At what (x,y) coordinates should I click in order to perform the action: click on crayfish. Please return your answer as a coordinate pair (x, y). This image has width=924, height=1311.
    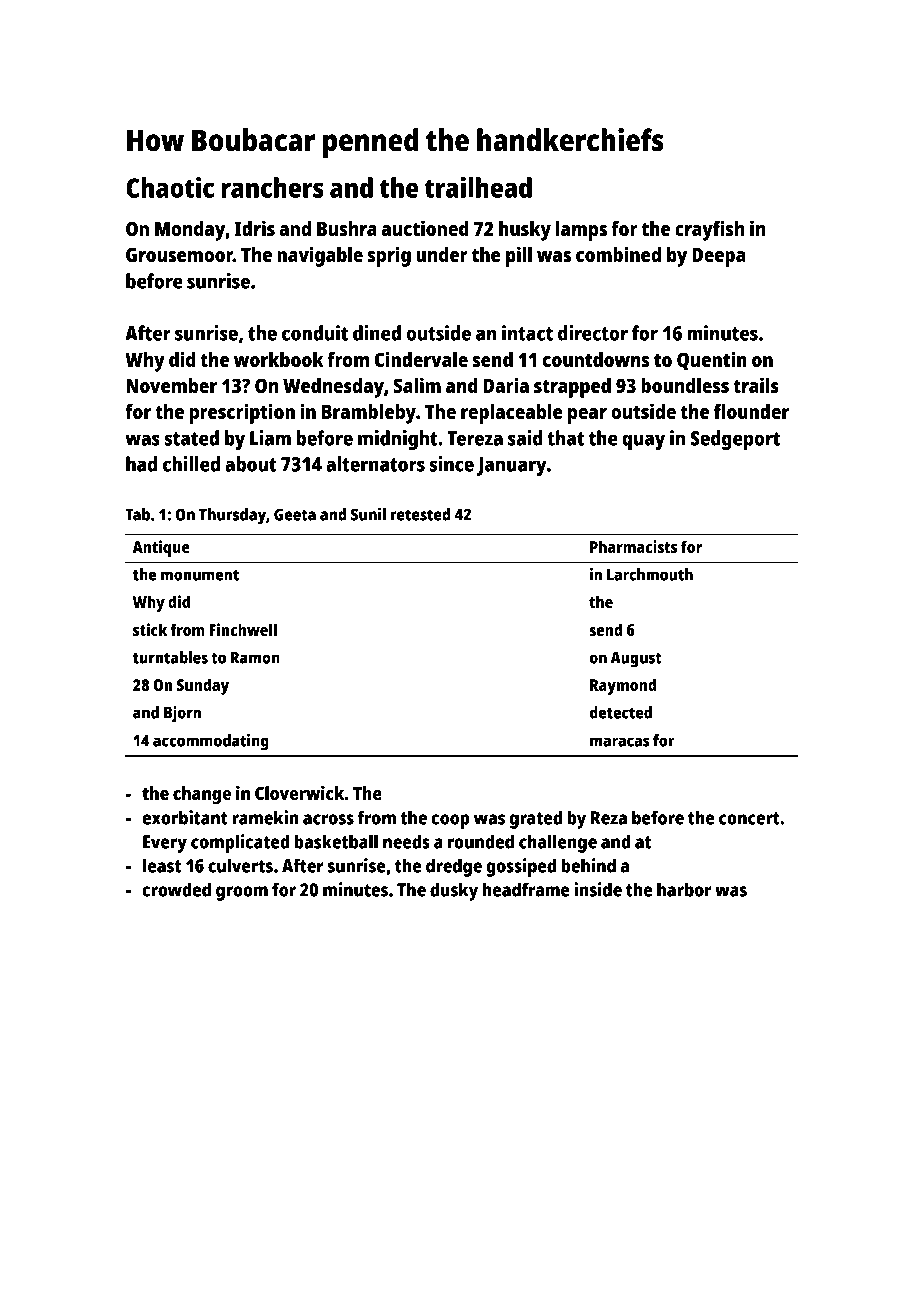
    Looking at the image, I should click on (709, 230).
